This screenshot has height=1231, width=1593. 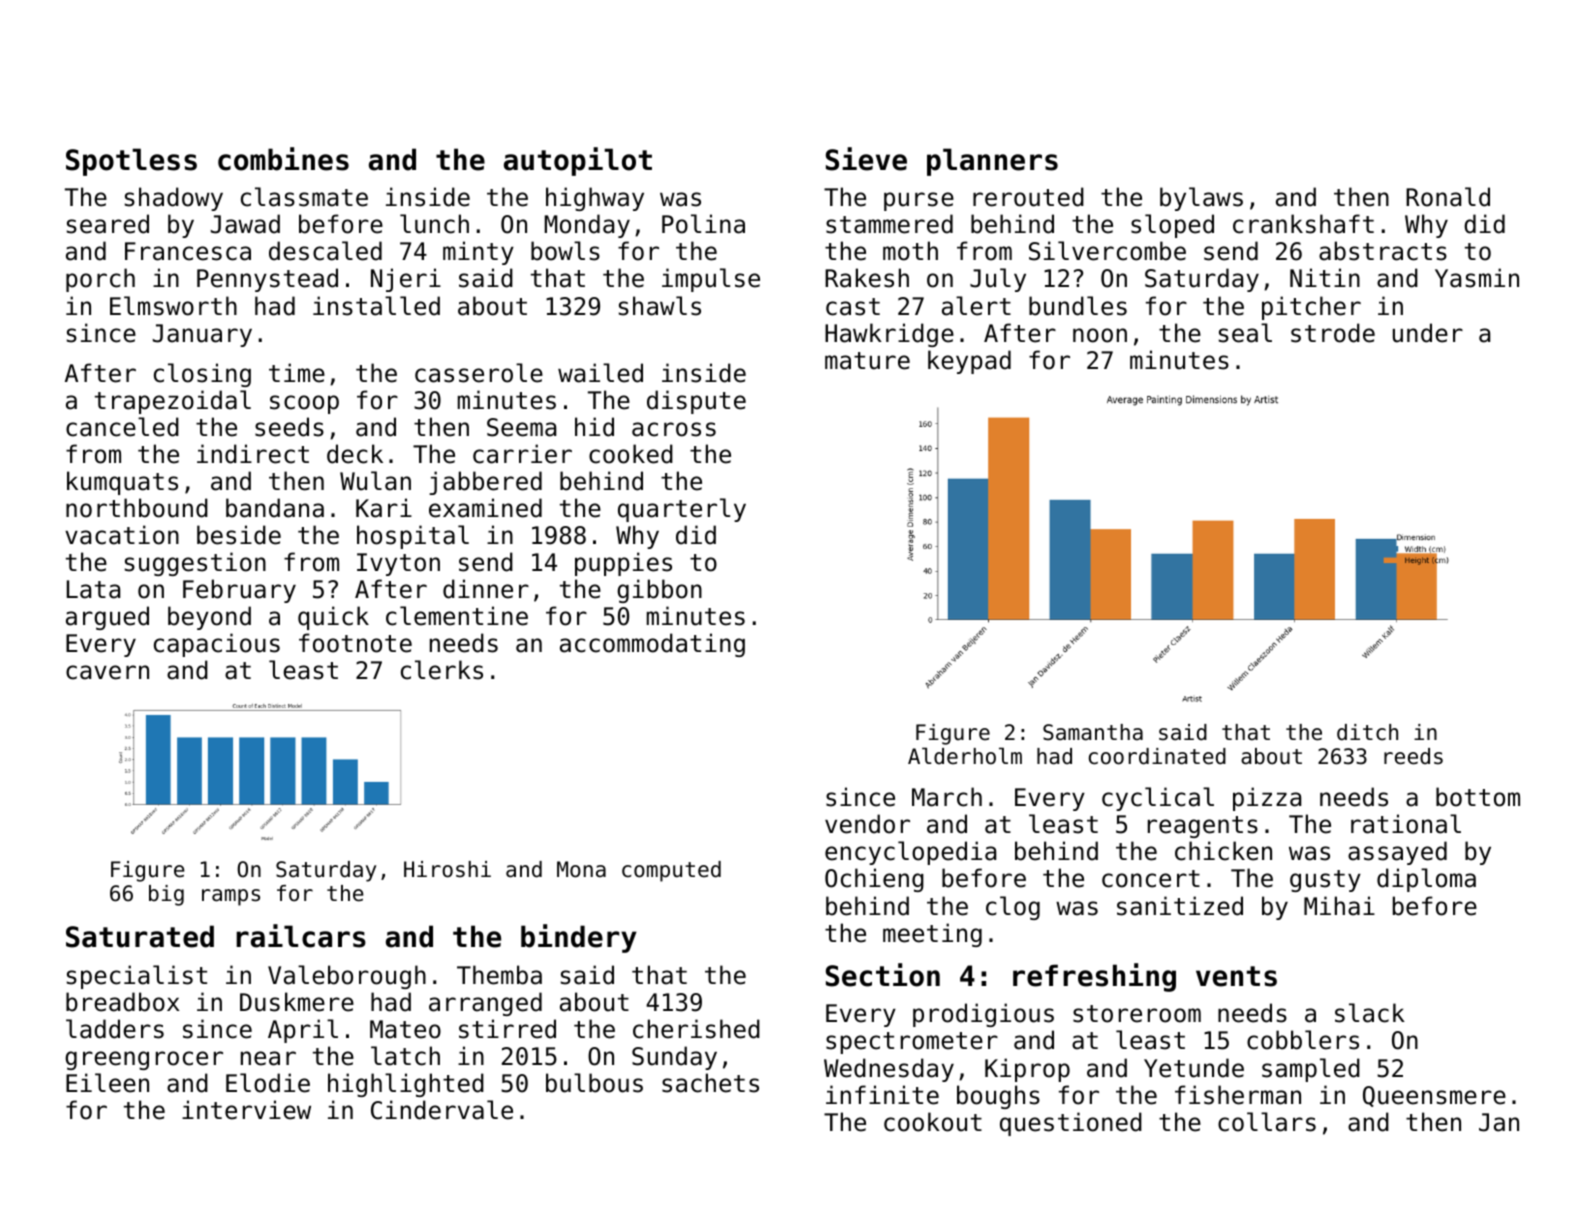 I want to click on cavern, so click(x=107, y=672).
